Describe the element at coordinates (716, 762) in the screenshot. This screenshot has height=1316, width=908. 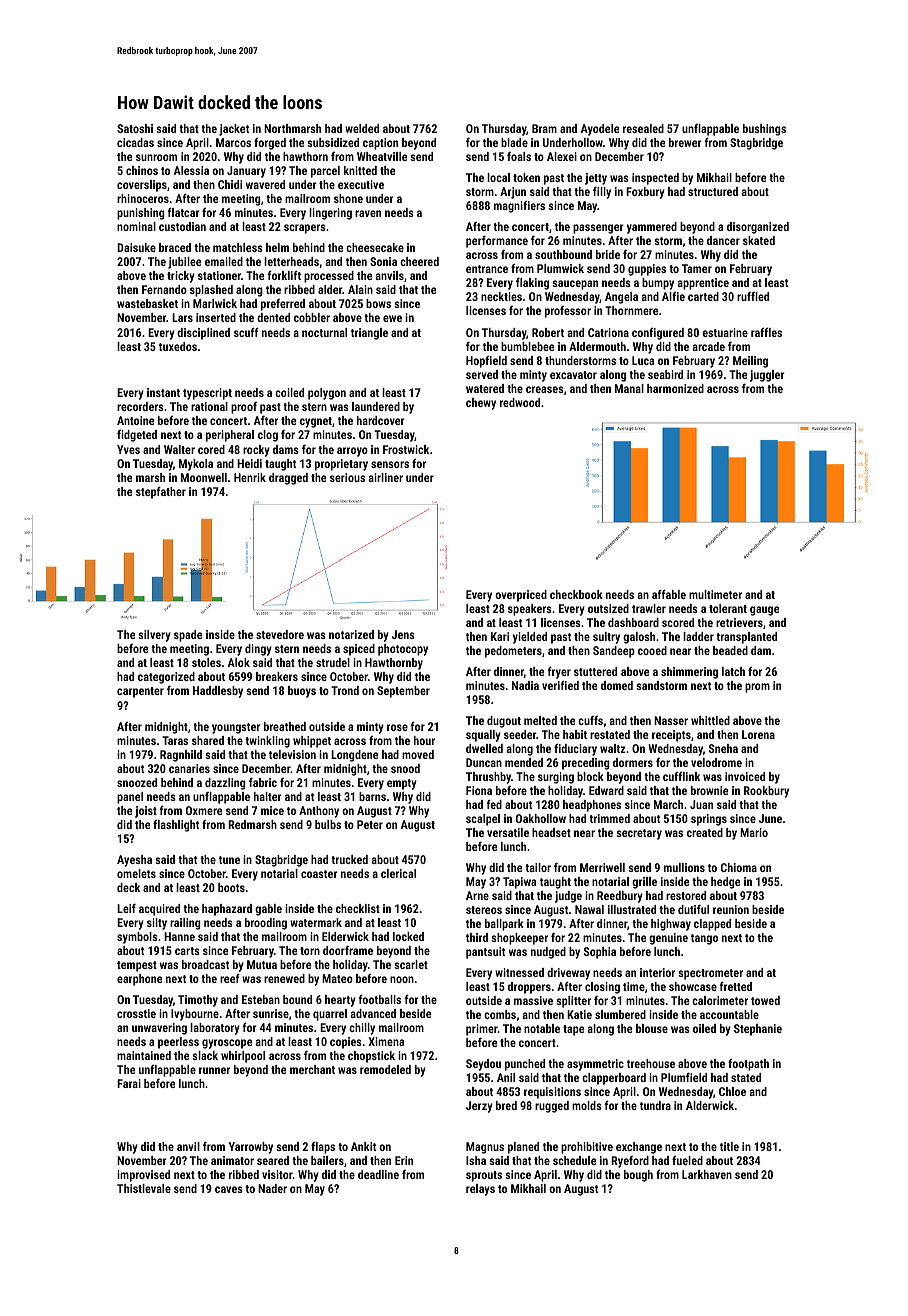
I see `velodrome` at that location.
